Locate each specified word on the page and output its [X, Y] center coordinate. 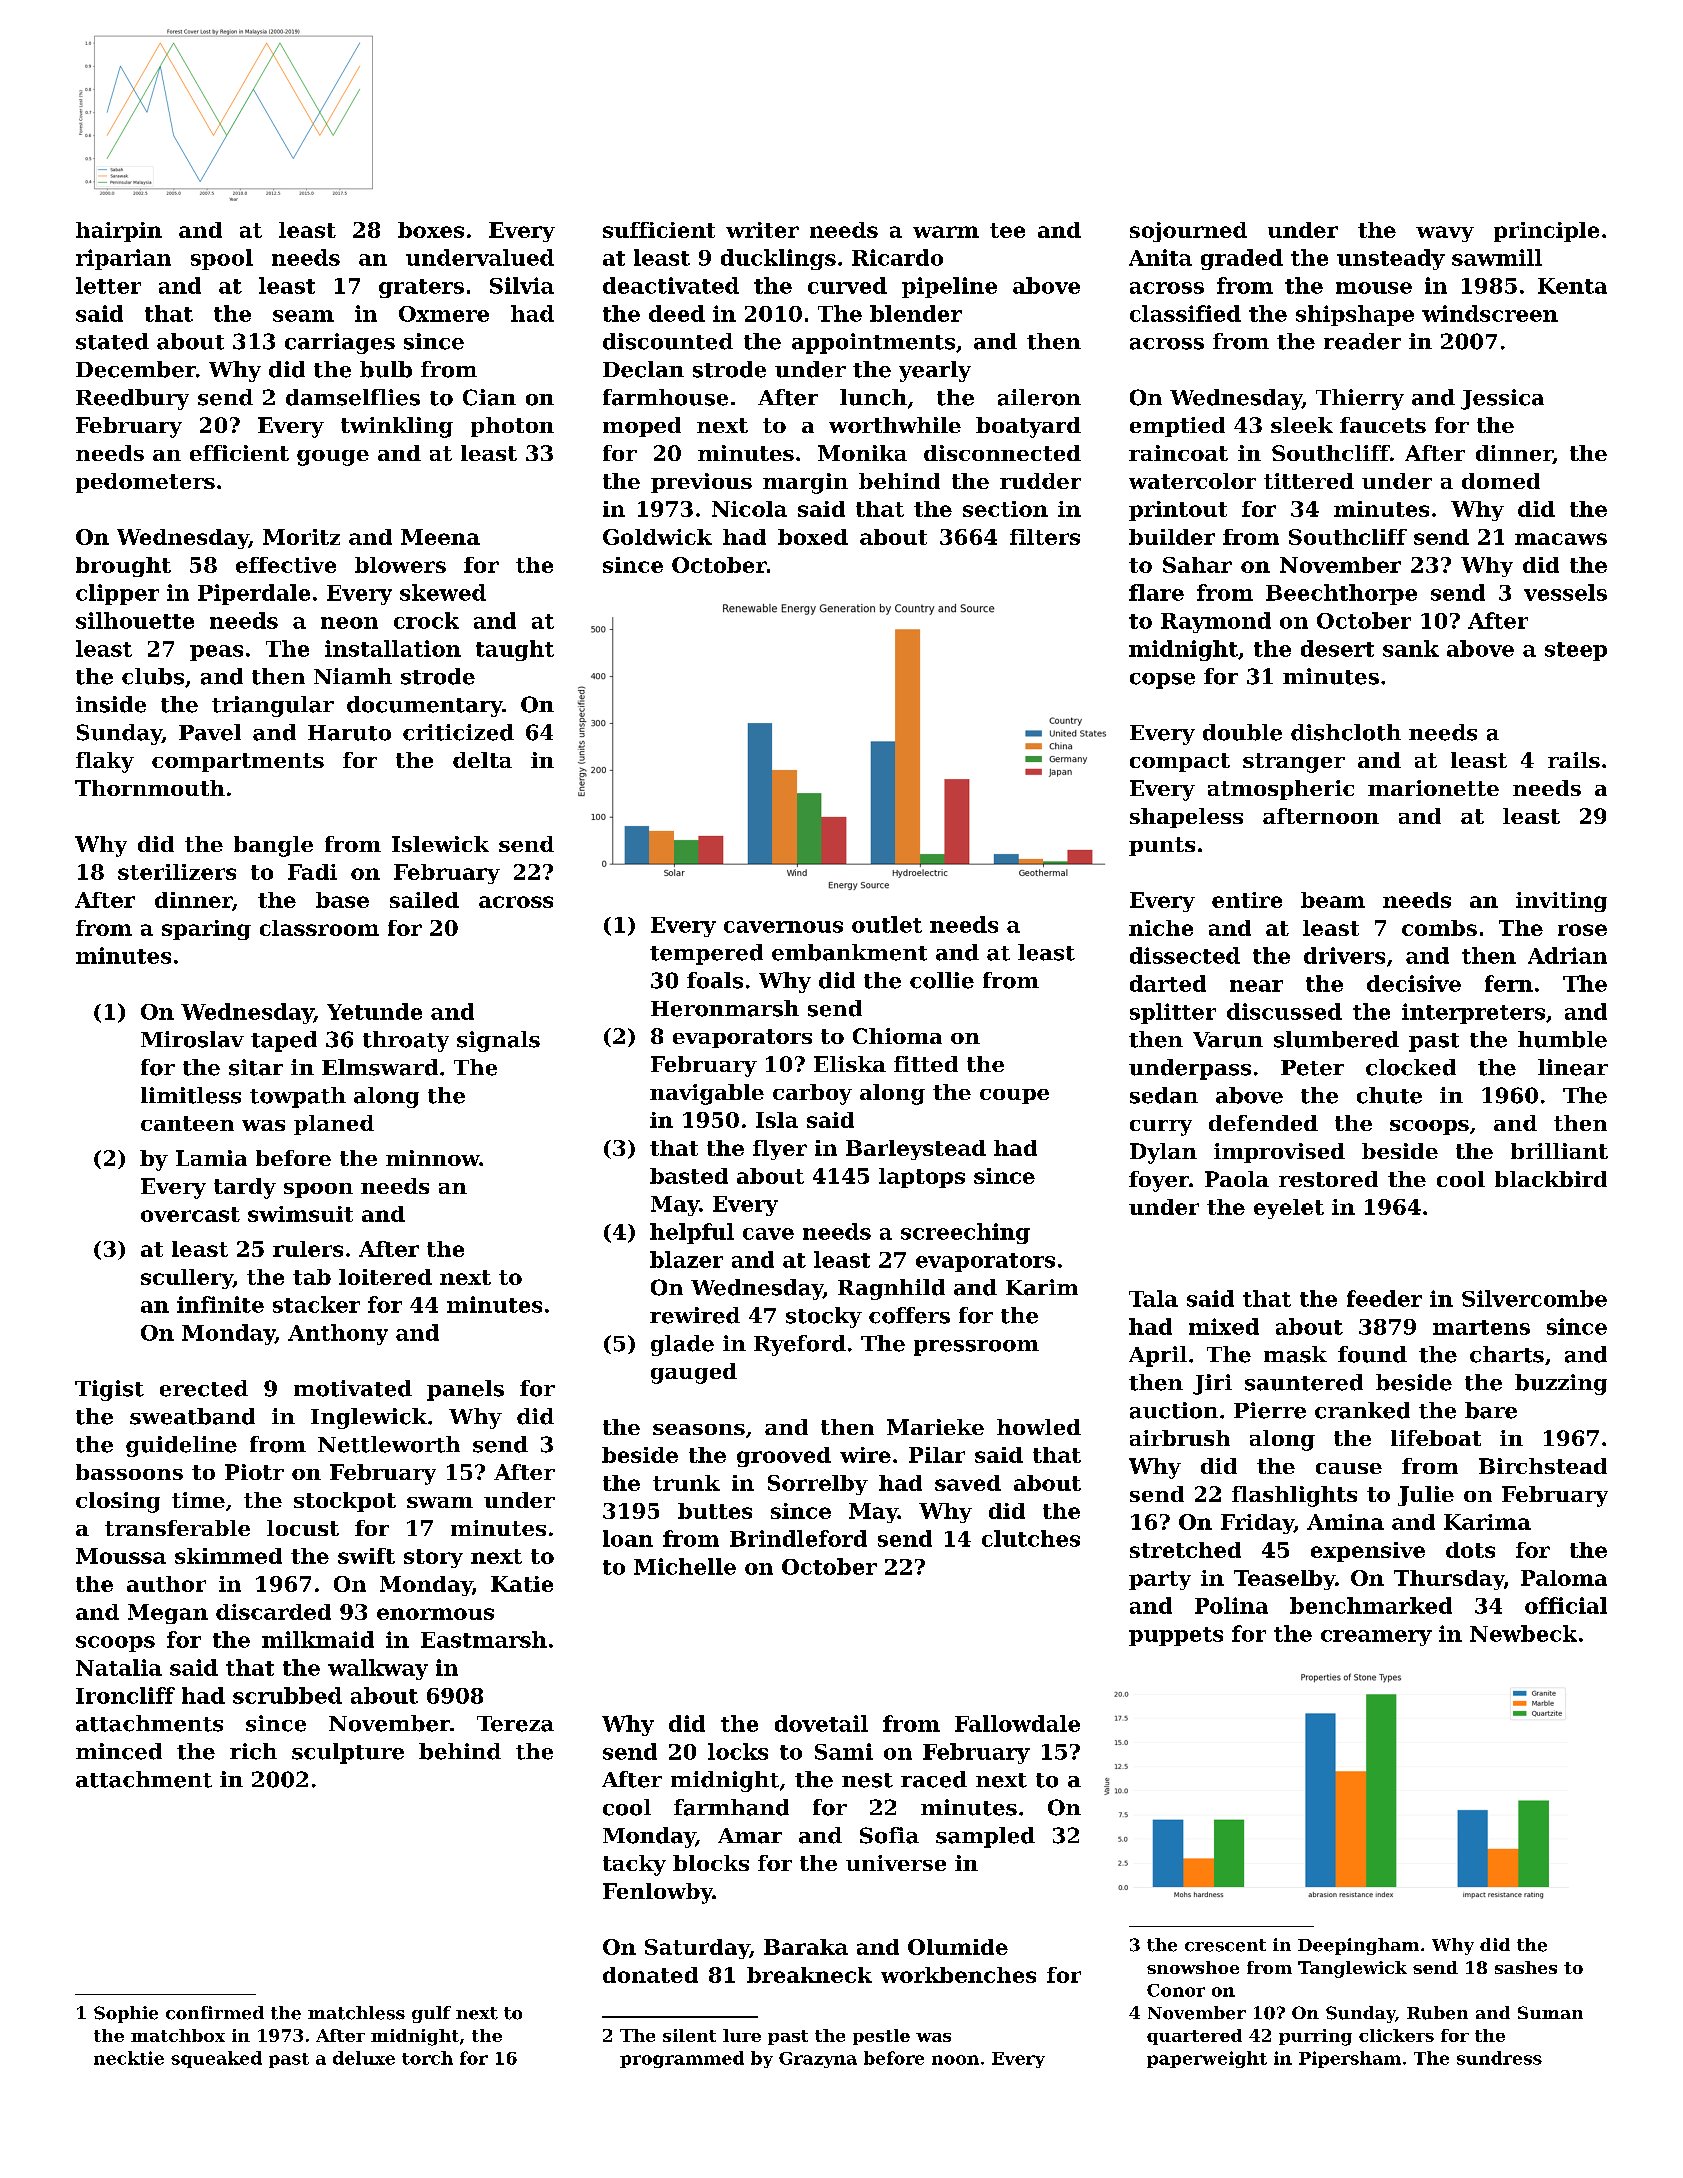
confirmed [215, 2013]
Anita [1160, 257]
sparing [206, 930]
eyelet [1289, 1209]
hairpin [119, 232]
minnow [433, 1158]
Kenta [1572, 286]
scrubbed [287, 1695]
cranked [1362, 1410]
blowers [400, 565]
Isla [777, 1120]
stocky [824, 1317]
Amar [750, 1836]
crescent [1225, 1945]
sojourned [1188, 232]
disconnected [1002, 453]
